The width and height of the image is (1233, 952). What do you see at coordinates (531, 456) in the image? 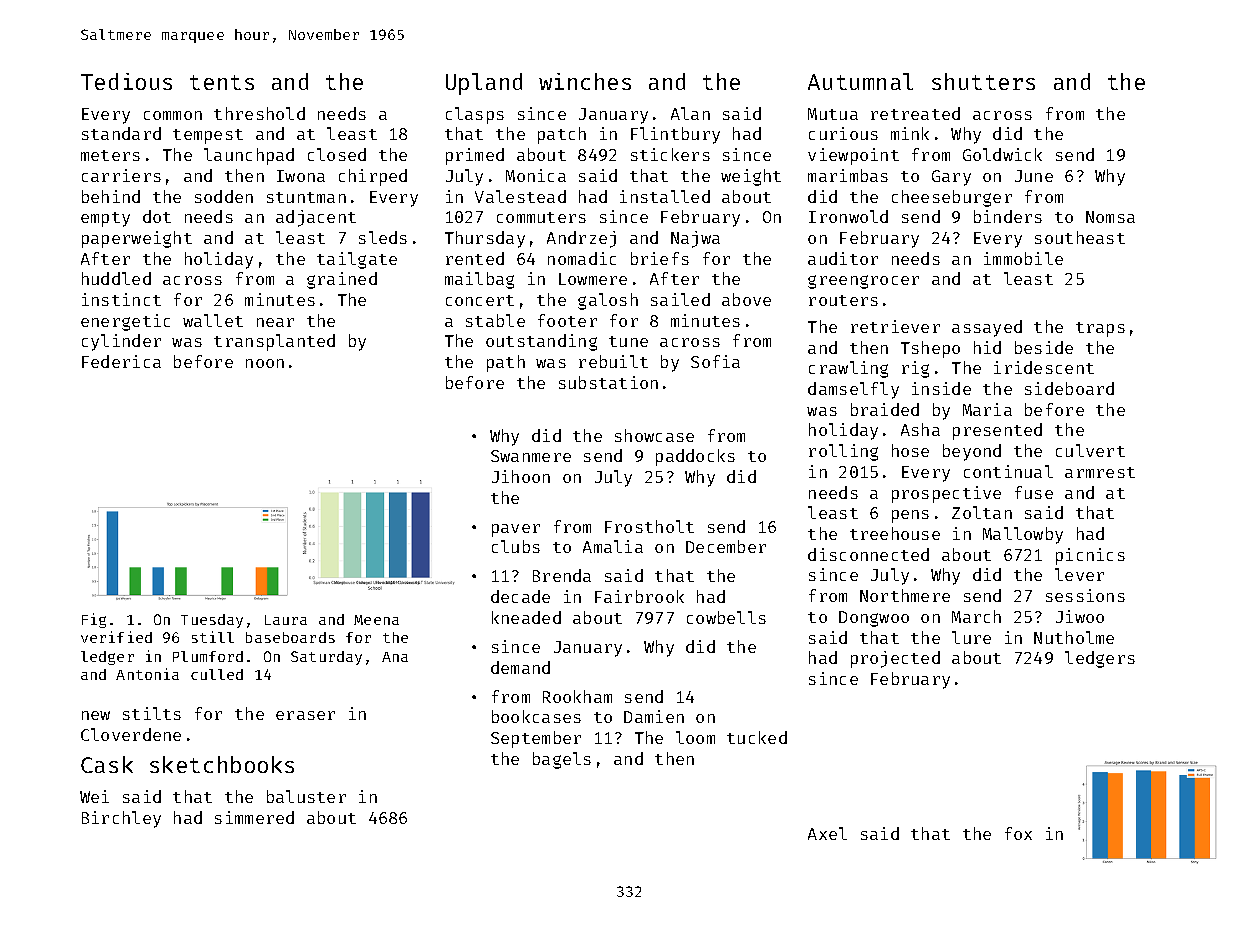
I see `Swanmere` at bounding box center [531, 456].
